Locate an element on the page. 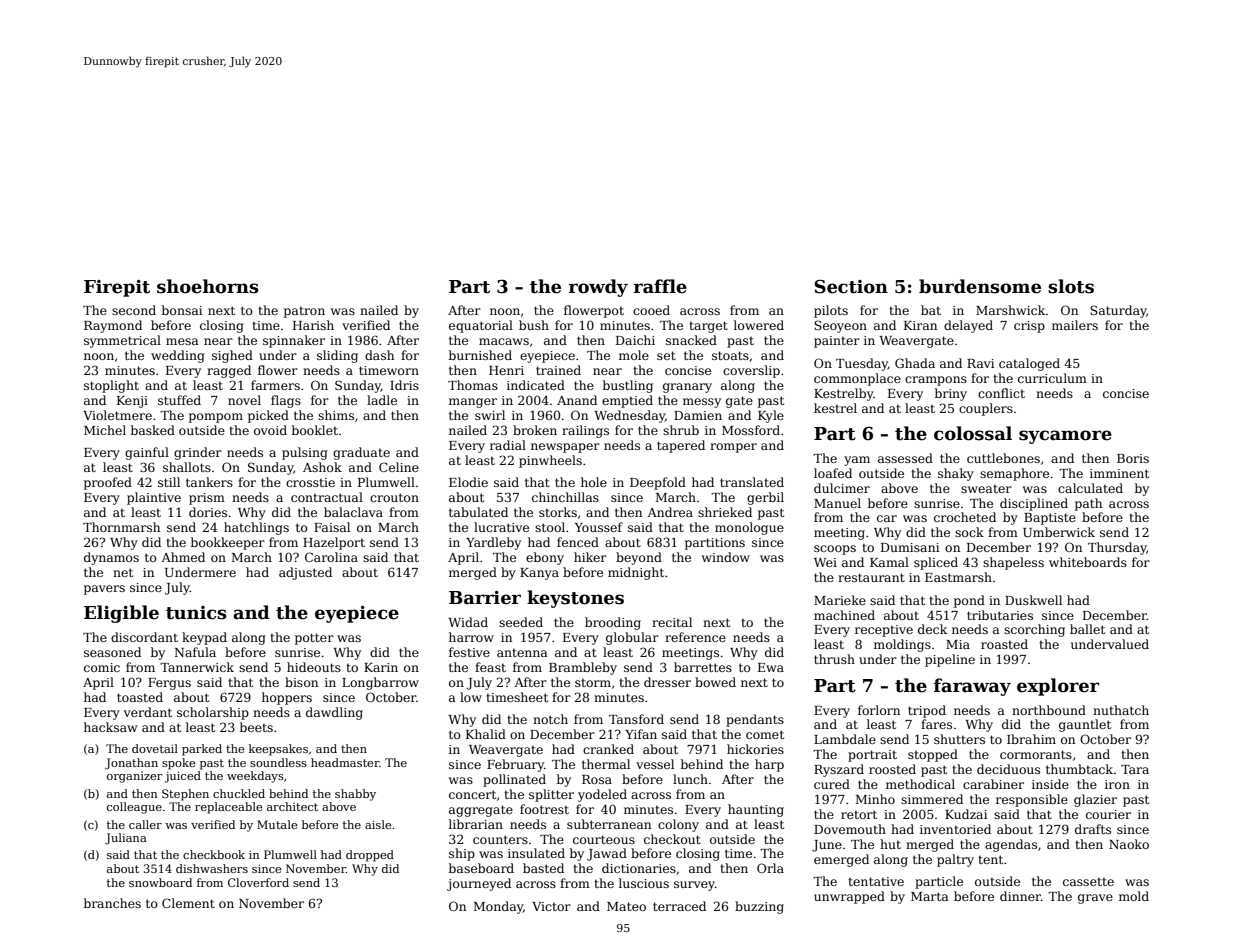  Thursday is located at coordinates (1117, 548).
